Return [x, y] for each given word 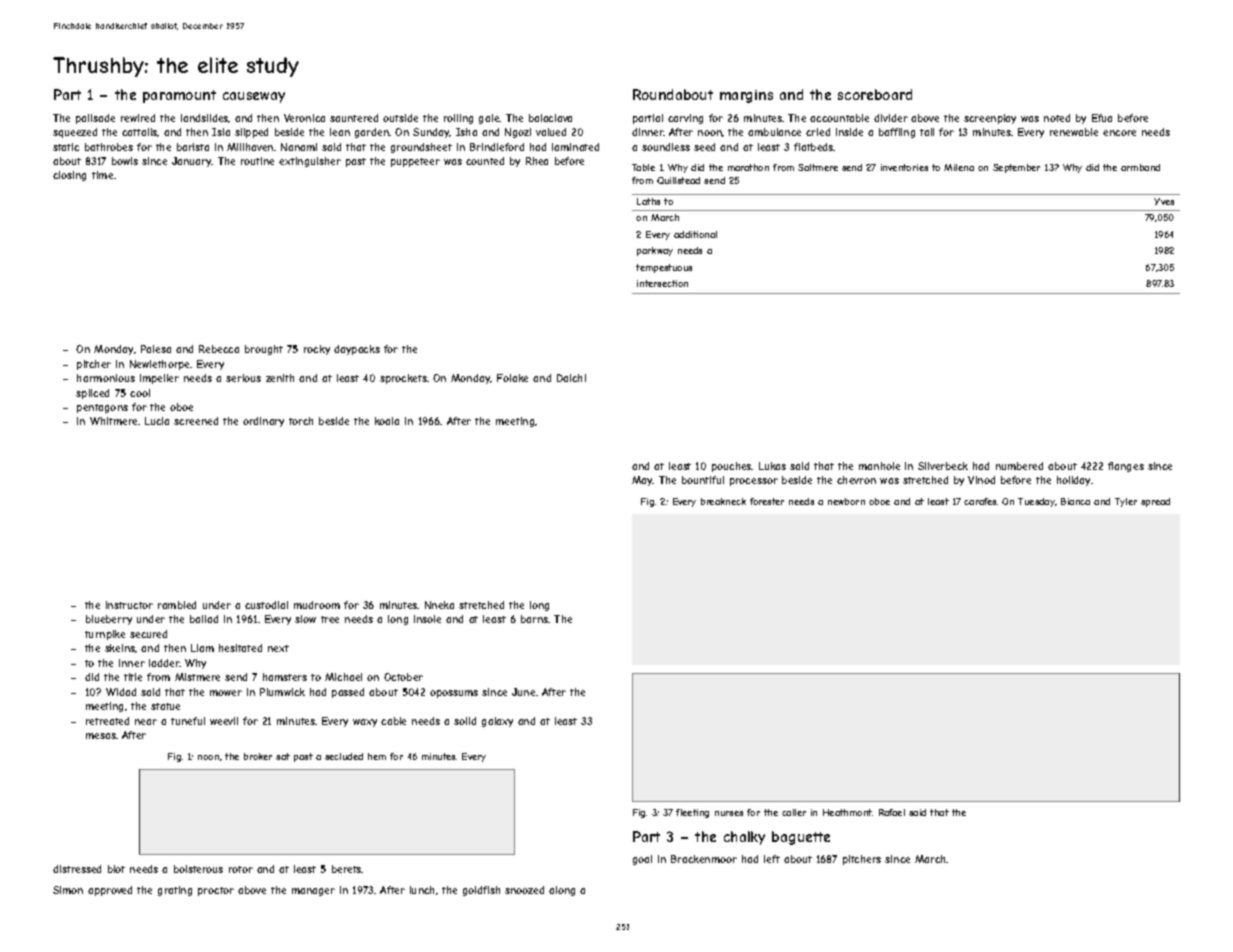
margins [746, 96]
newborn [846, 501]
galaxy [497, 722]
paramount [179, 96]
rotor [241, 869]
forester [767, 501]
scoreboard [875, 94]
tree [330, 619]
